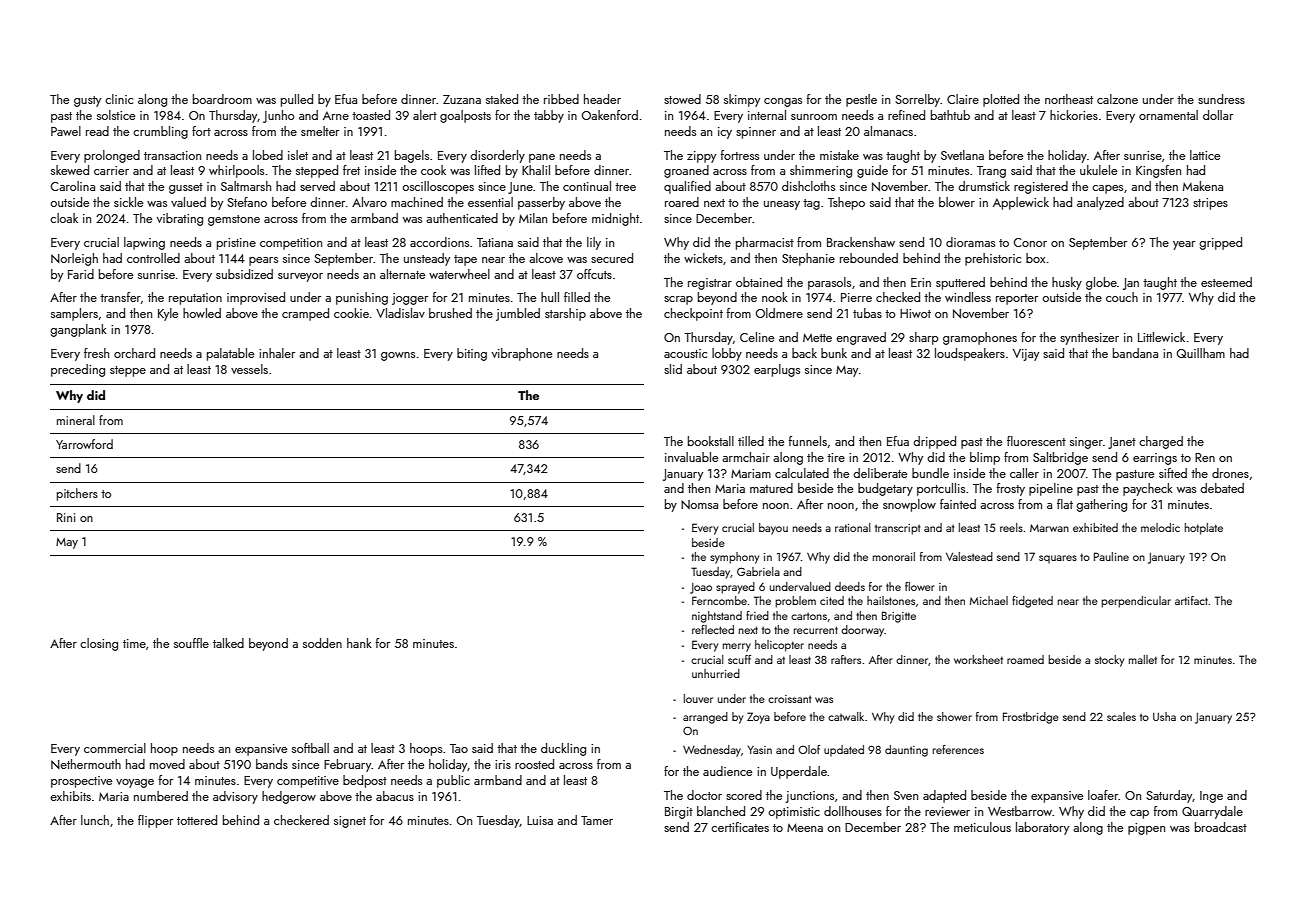 This screenshot has width=1308, height=924. I want to click on caller, so click(1024, 473).
